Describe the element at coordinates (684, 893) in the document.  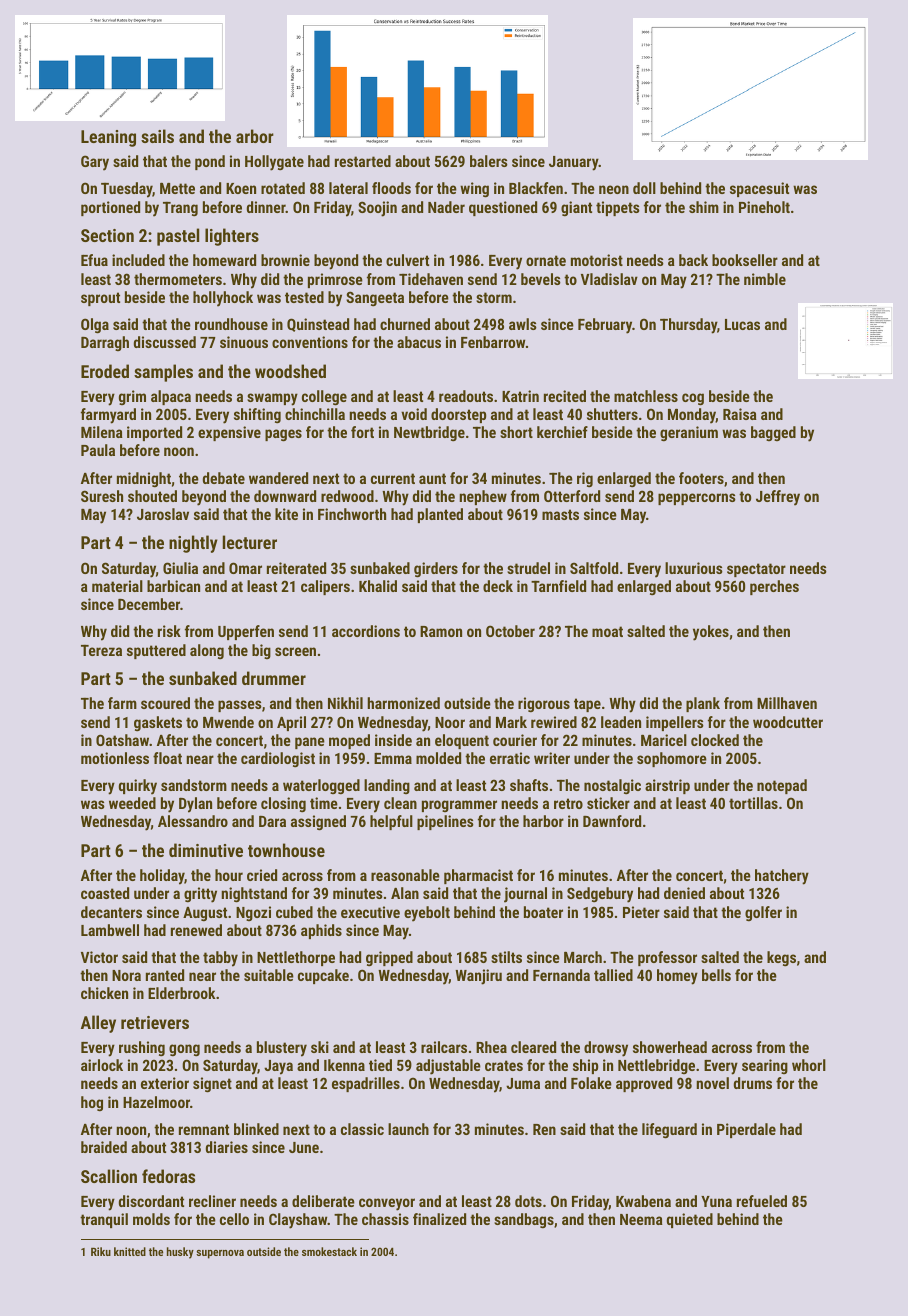
I see `denied` at that location.
